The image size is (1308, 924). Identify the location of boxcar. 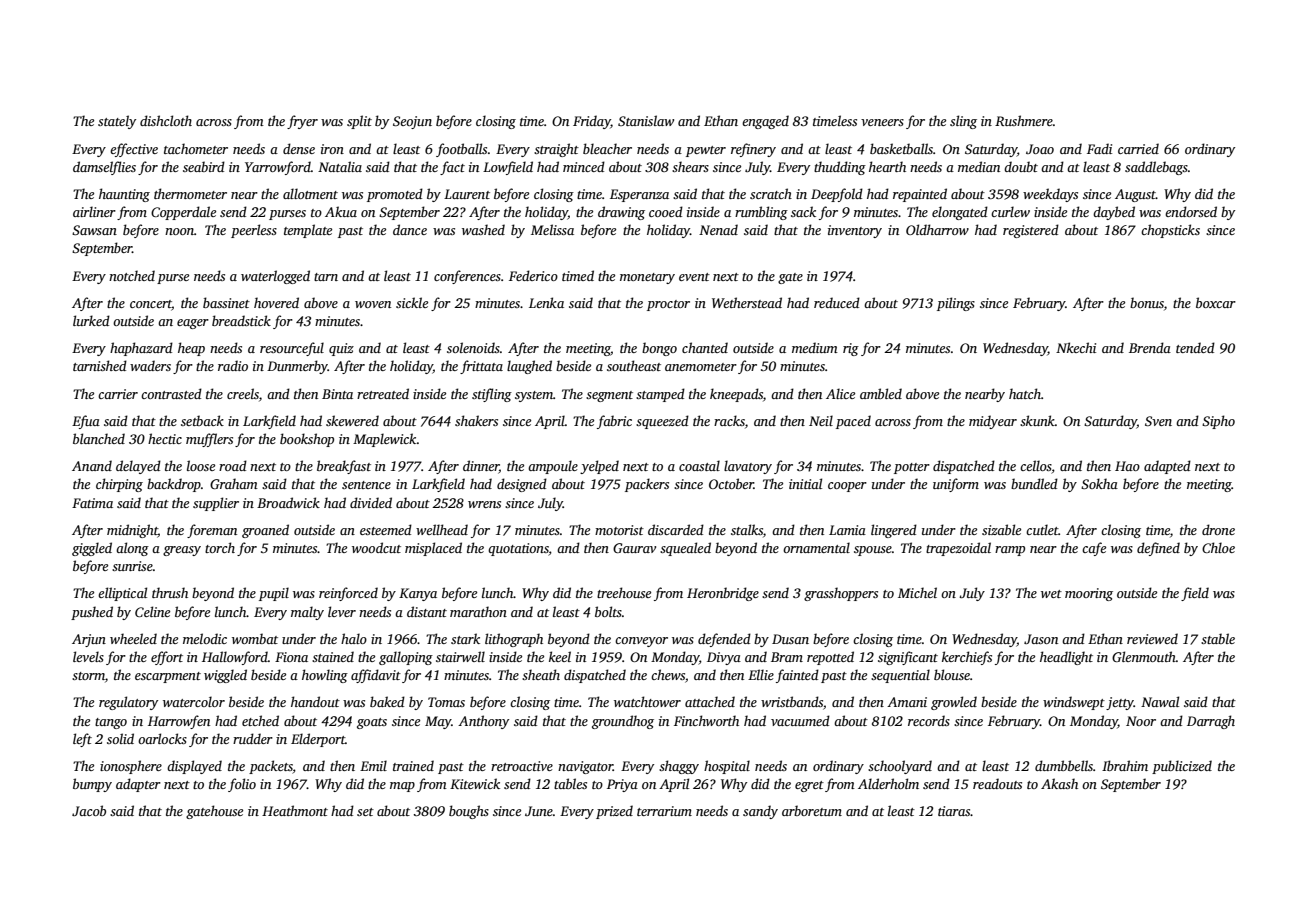
(1216, 302).
